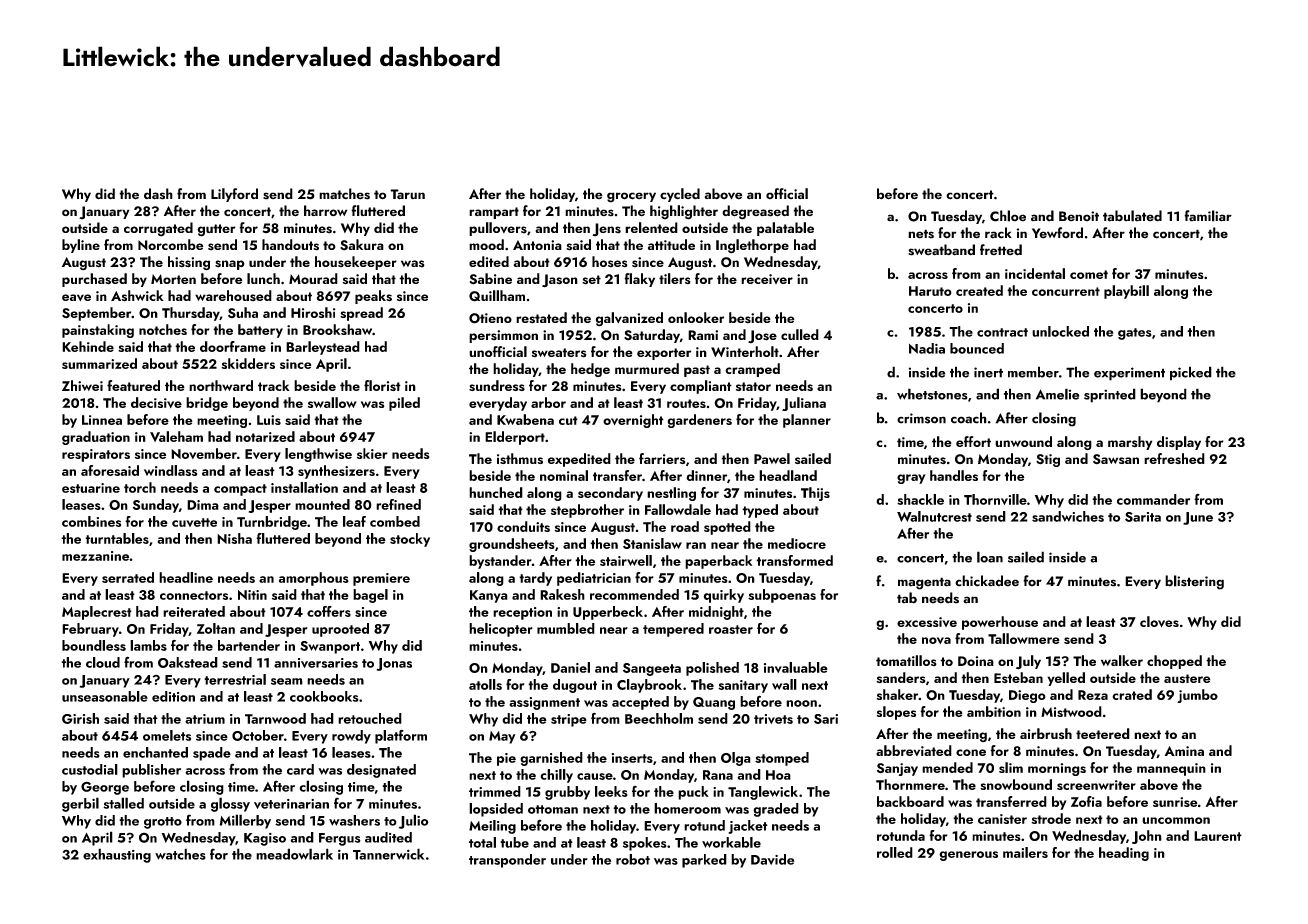  What do you see at coordinates (234, 195) in the document?
I see `Lilyford` at bounding box center [234, 195].
